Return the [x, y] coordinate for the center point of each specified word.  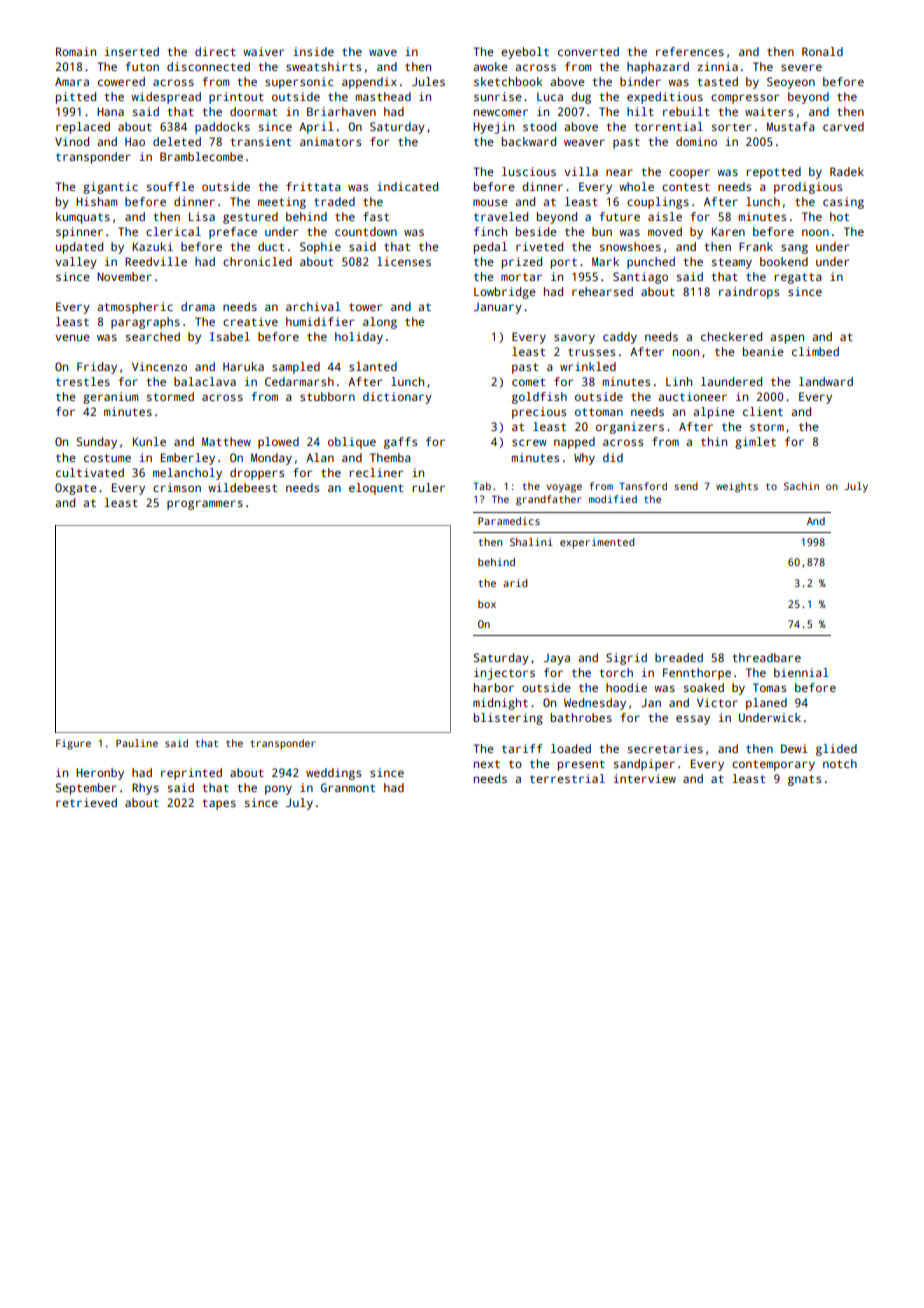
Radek [847, 171]
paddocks [222, 128]
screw [529, 442]
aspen [787, 339]
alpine [714, 413]
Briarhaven [341, 111]
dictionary [397, 398]
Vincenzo [159, 366]
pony [278, 790]
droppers [257, 474]
